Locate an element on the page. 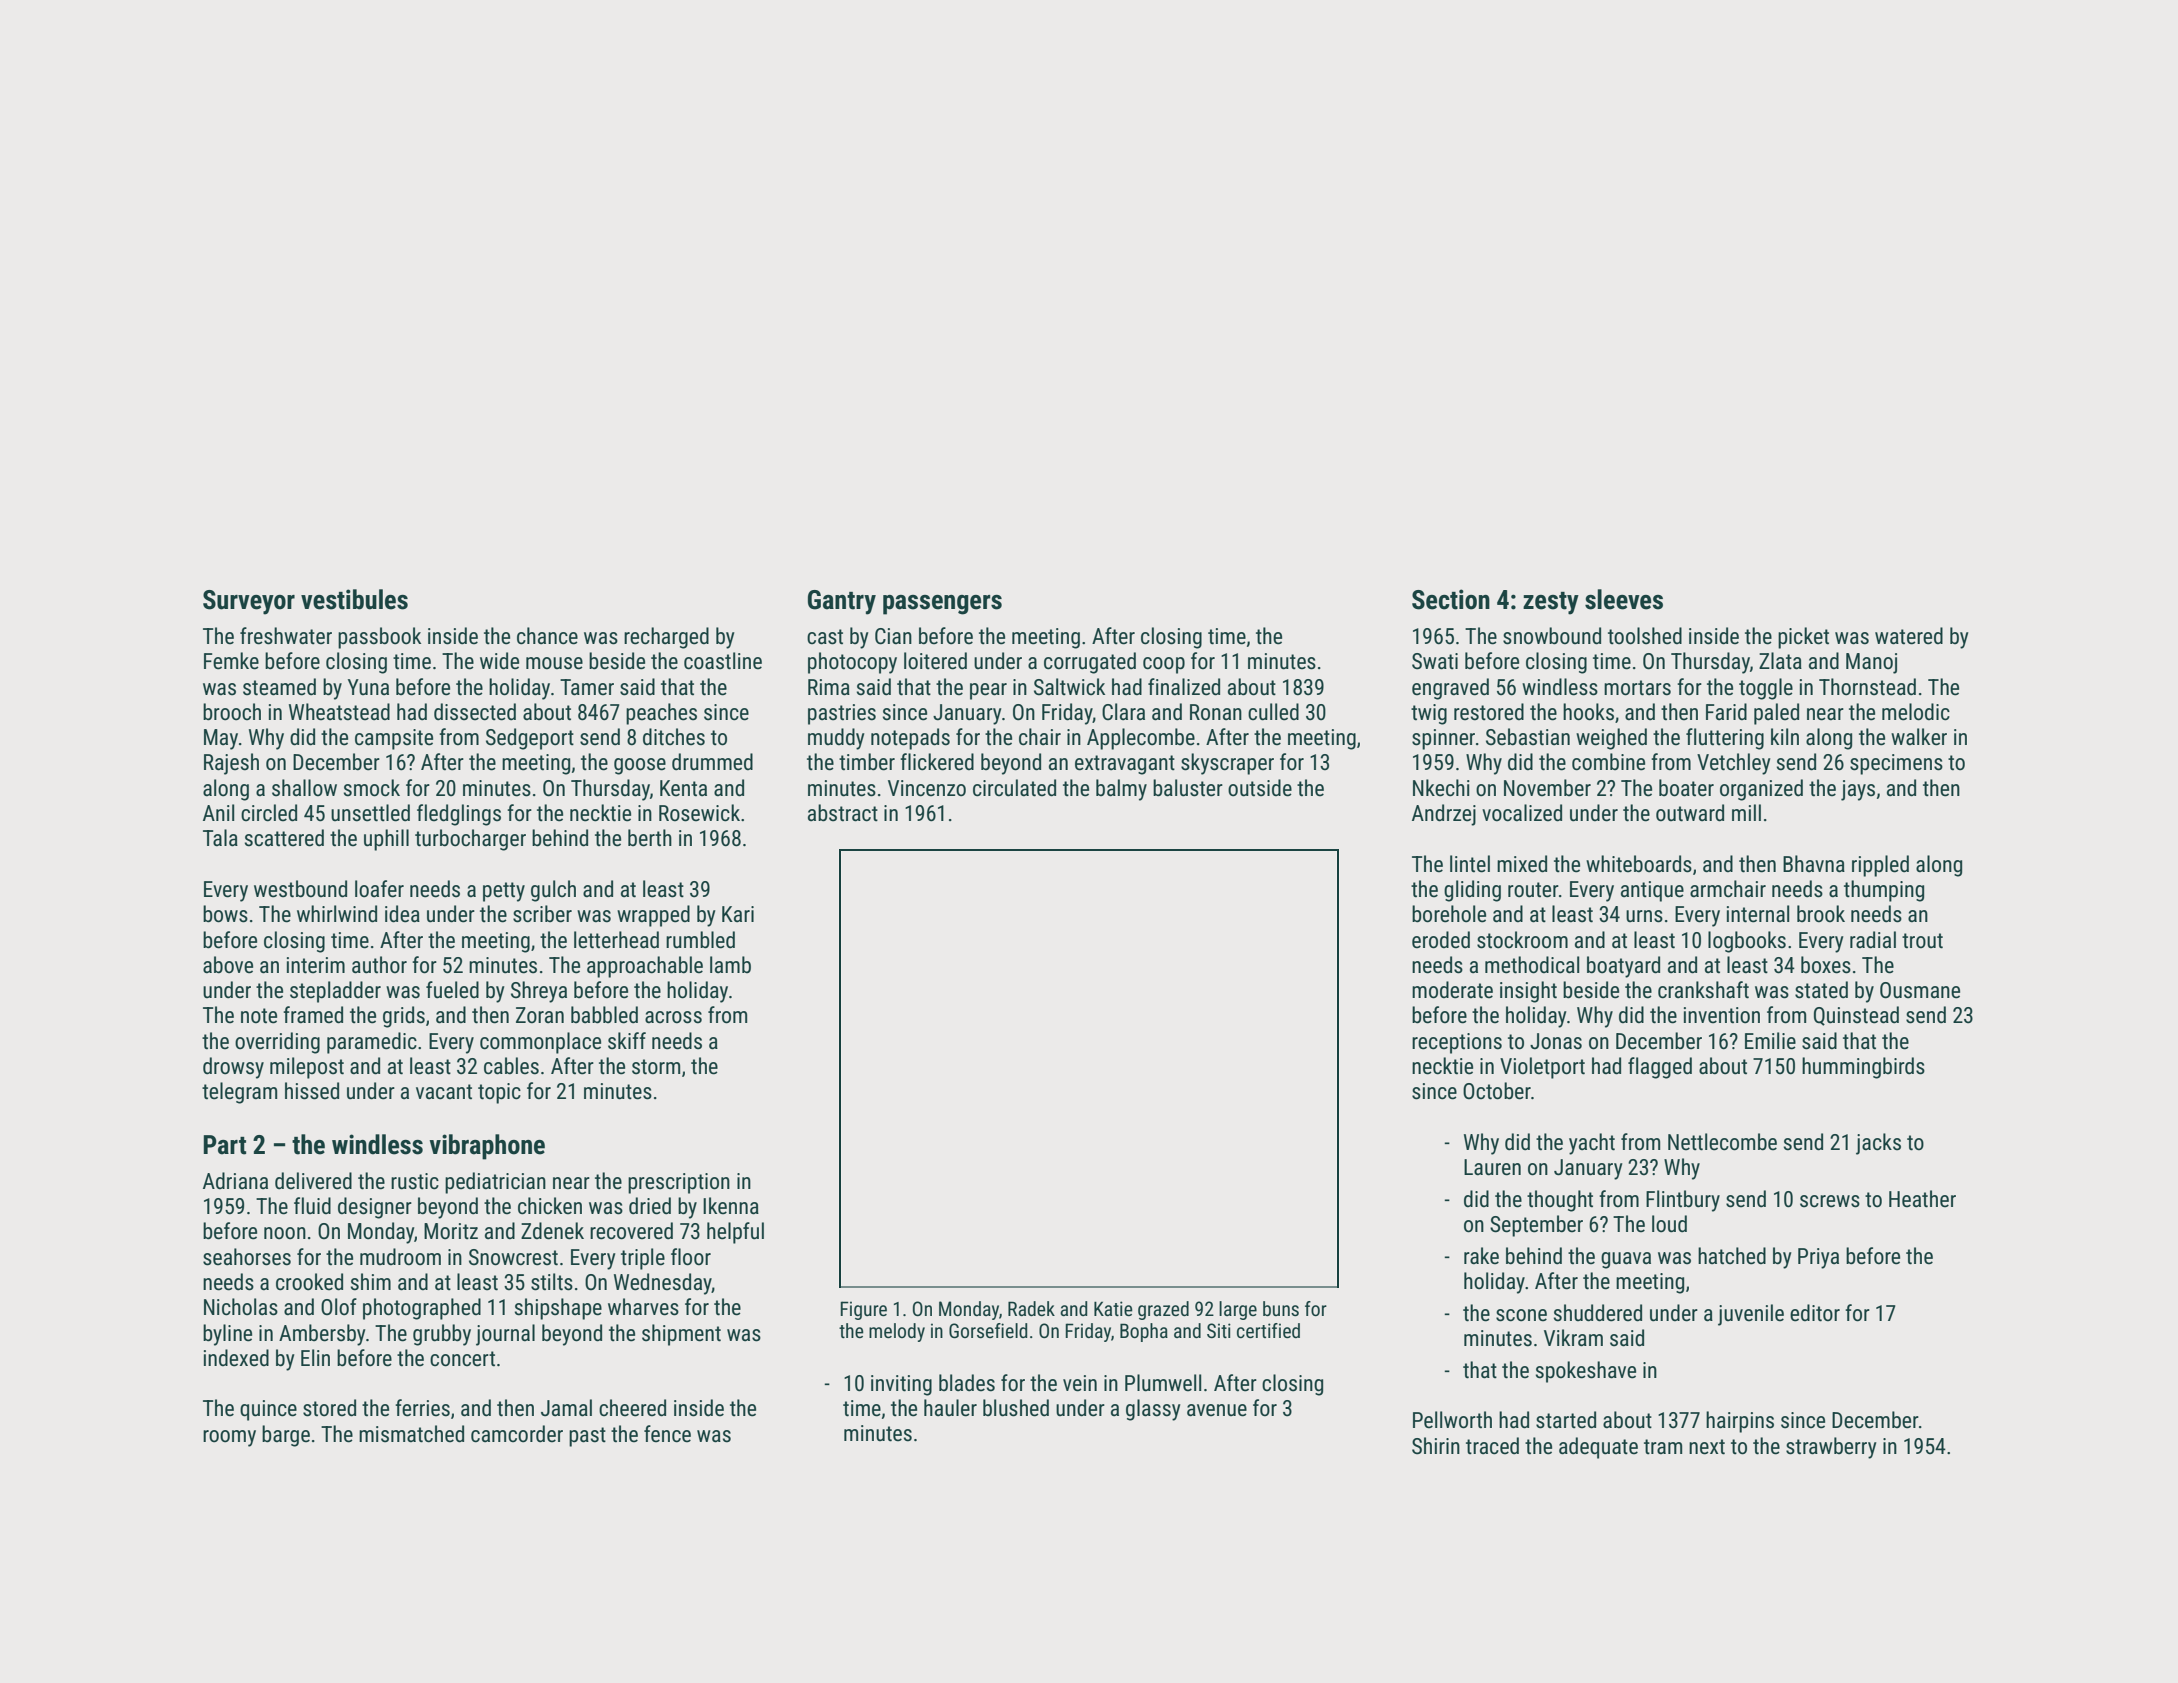 The width and height of the image is (2178, 1683). rake is located at coordinates (1481, 1256).
